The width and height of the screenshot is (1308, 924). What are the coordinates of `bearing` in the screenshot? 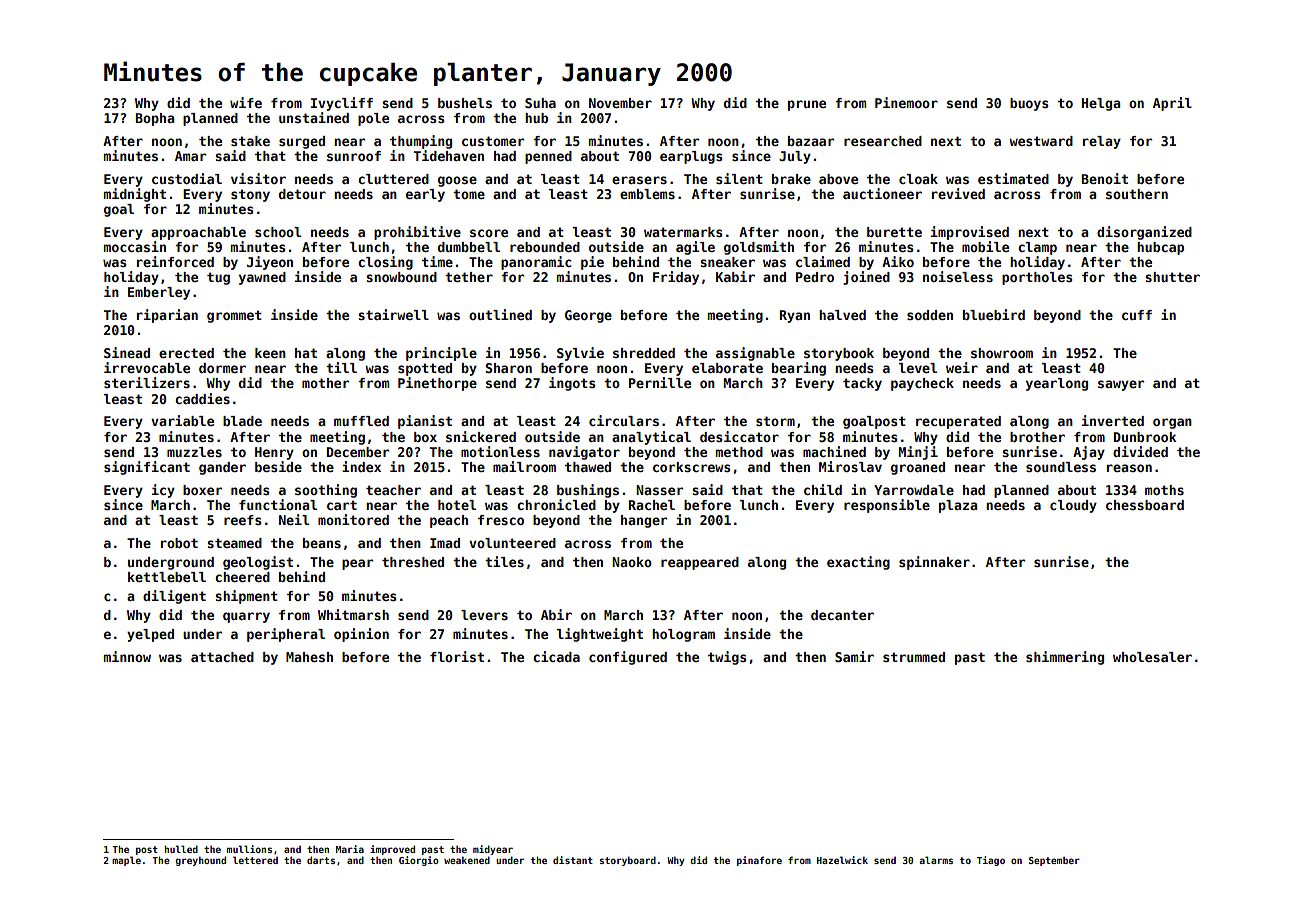 It's located at (799, 369).
